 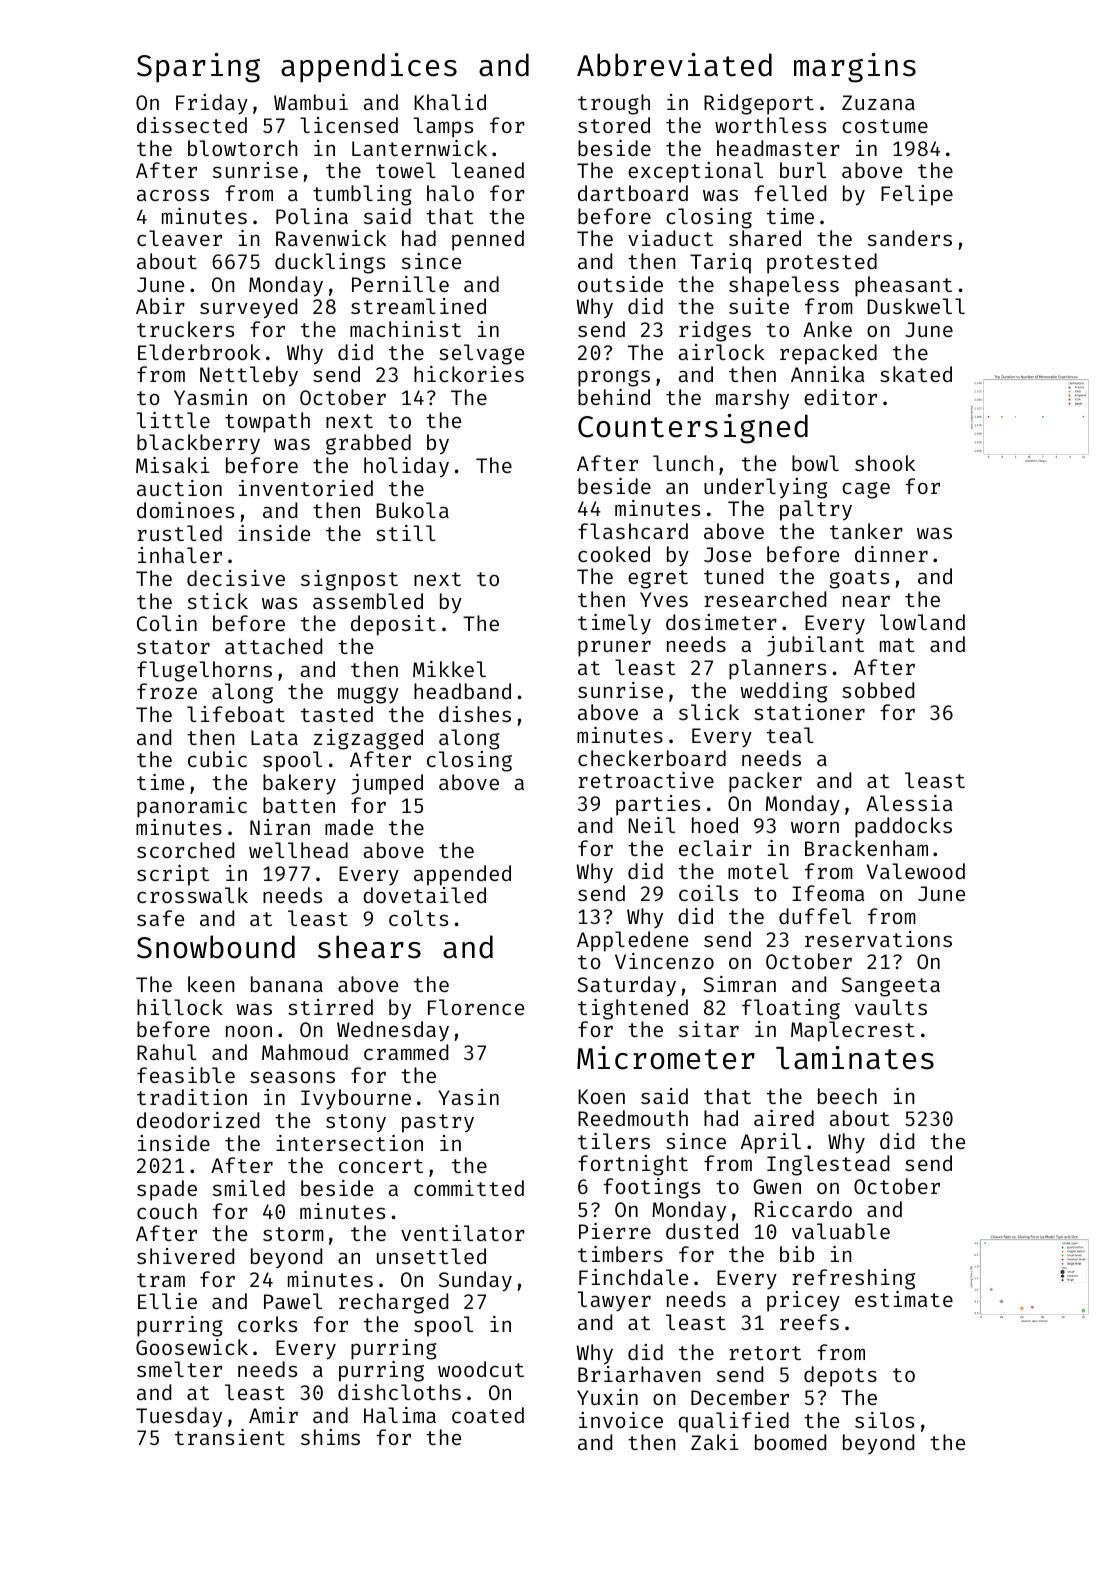 I want to click on margins, so click(x=855, y=68).
